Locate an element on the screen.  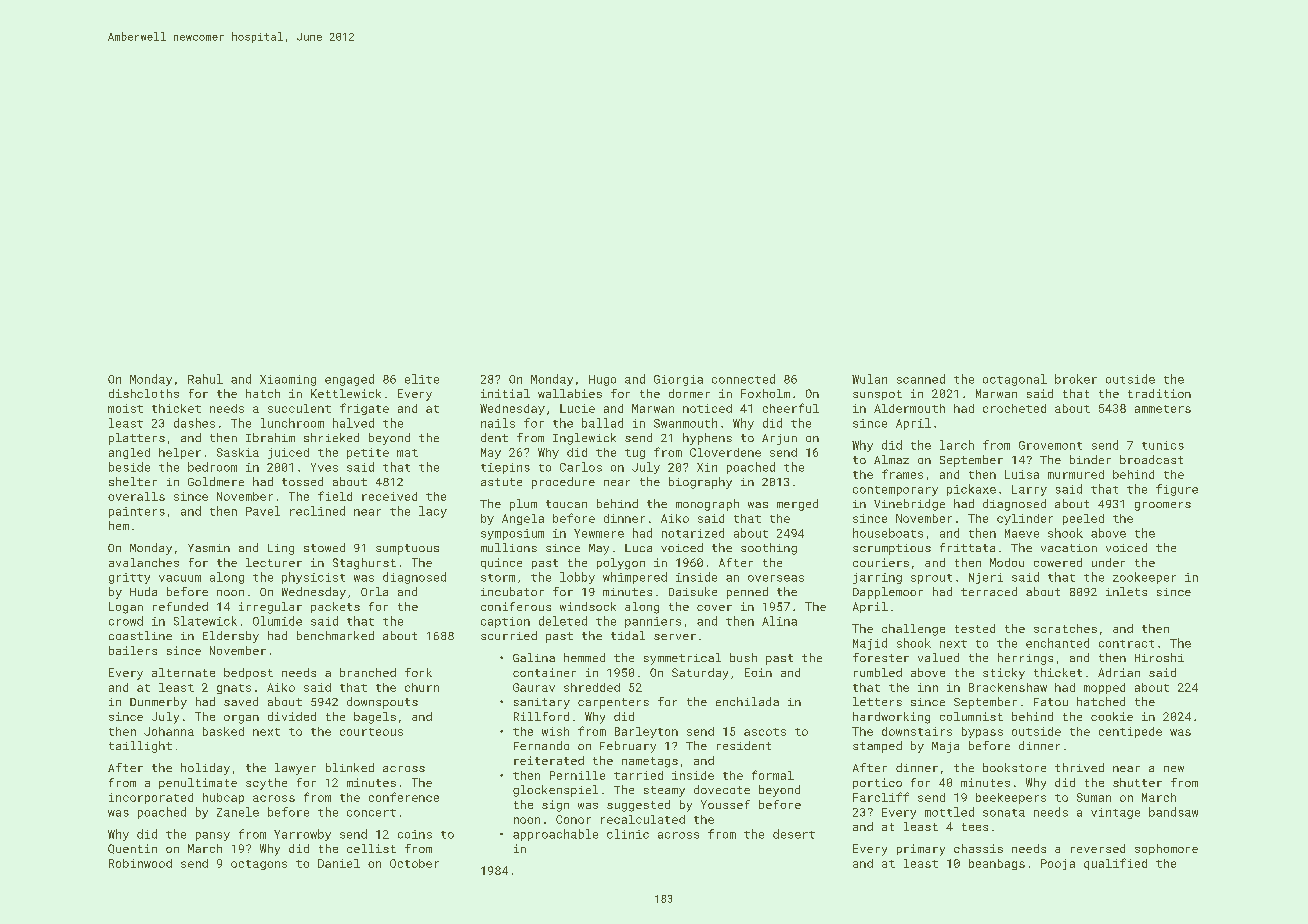
broker is located at coordinates (1076, 379).
